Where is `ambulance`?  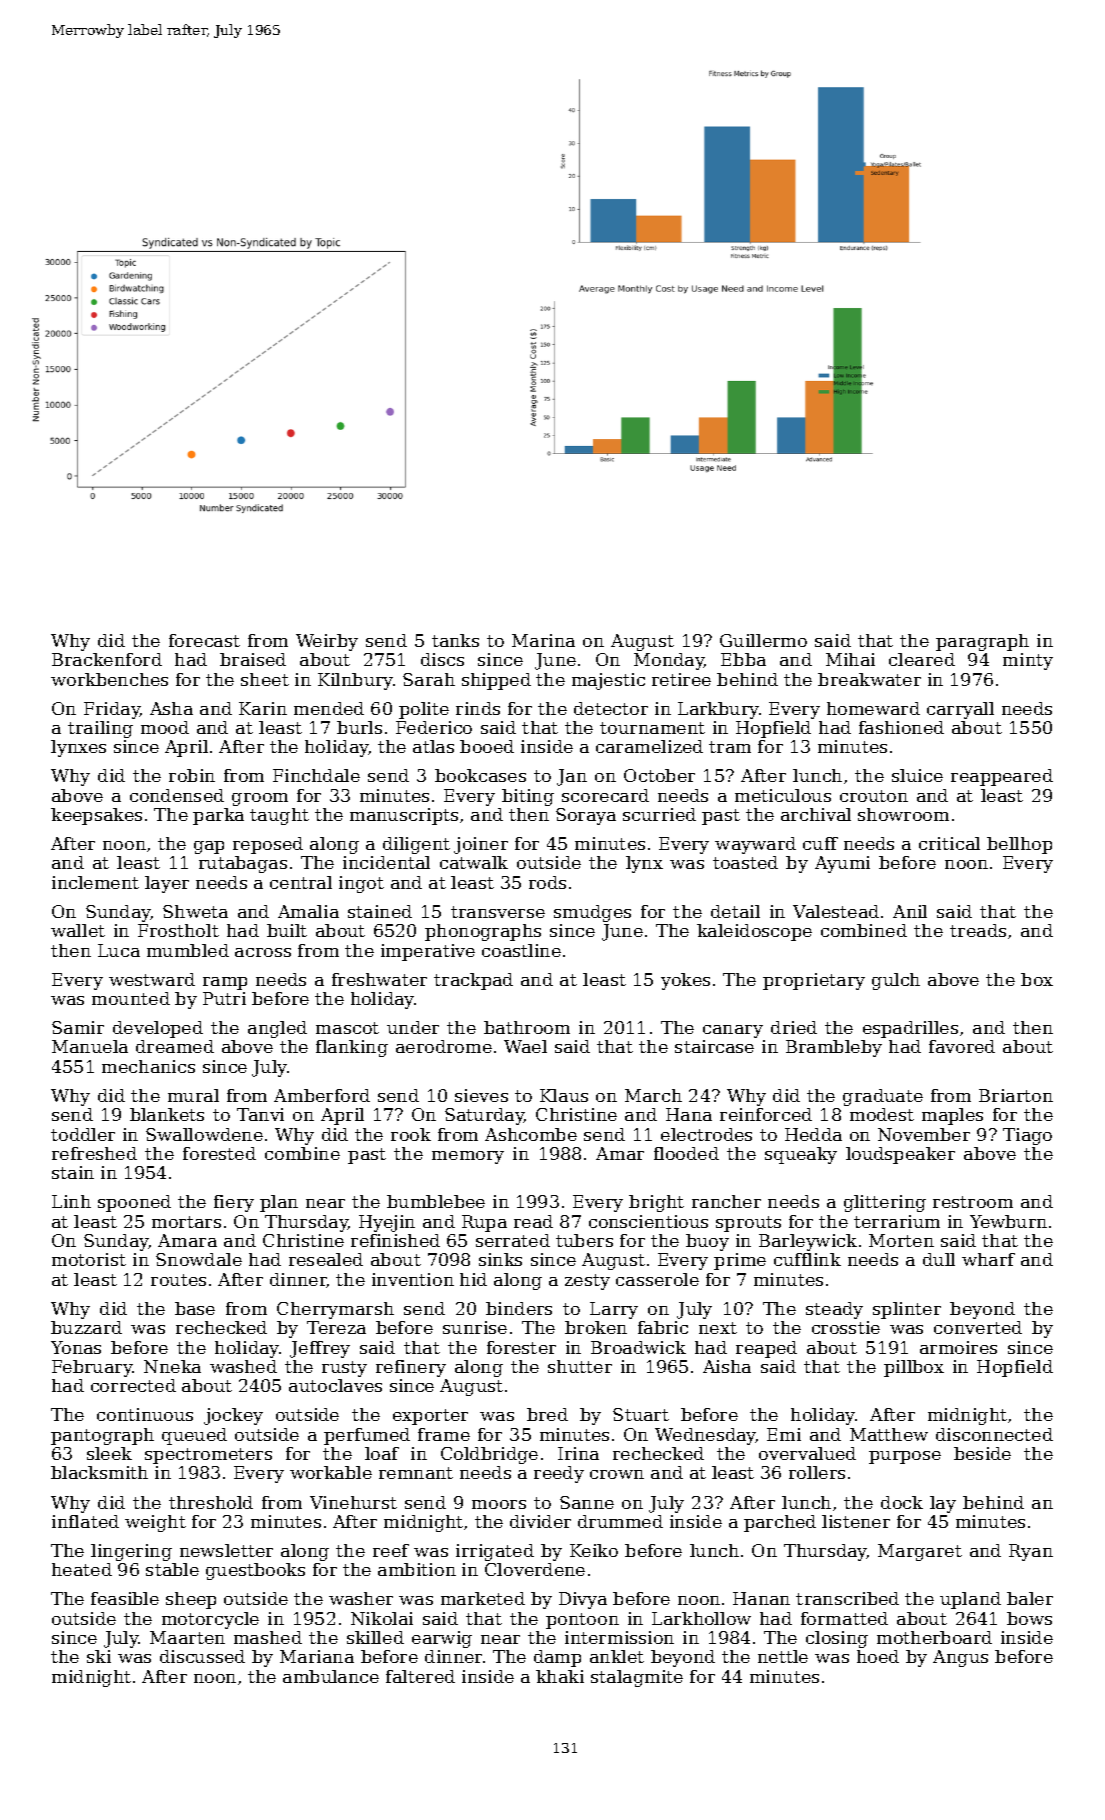 ambulance is located at coordinates (331, 1676).
